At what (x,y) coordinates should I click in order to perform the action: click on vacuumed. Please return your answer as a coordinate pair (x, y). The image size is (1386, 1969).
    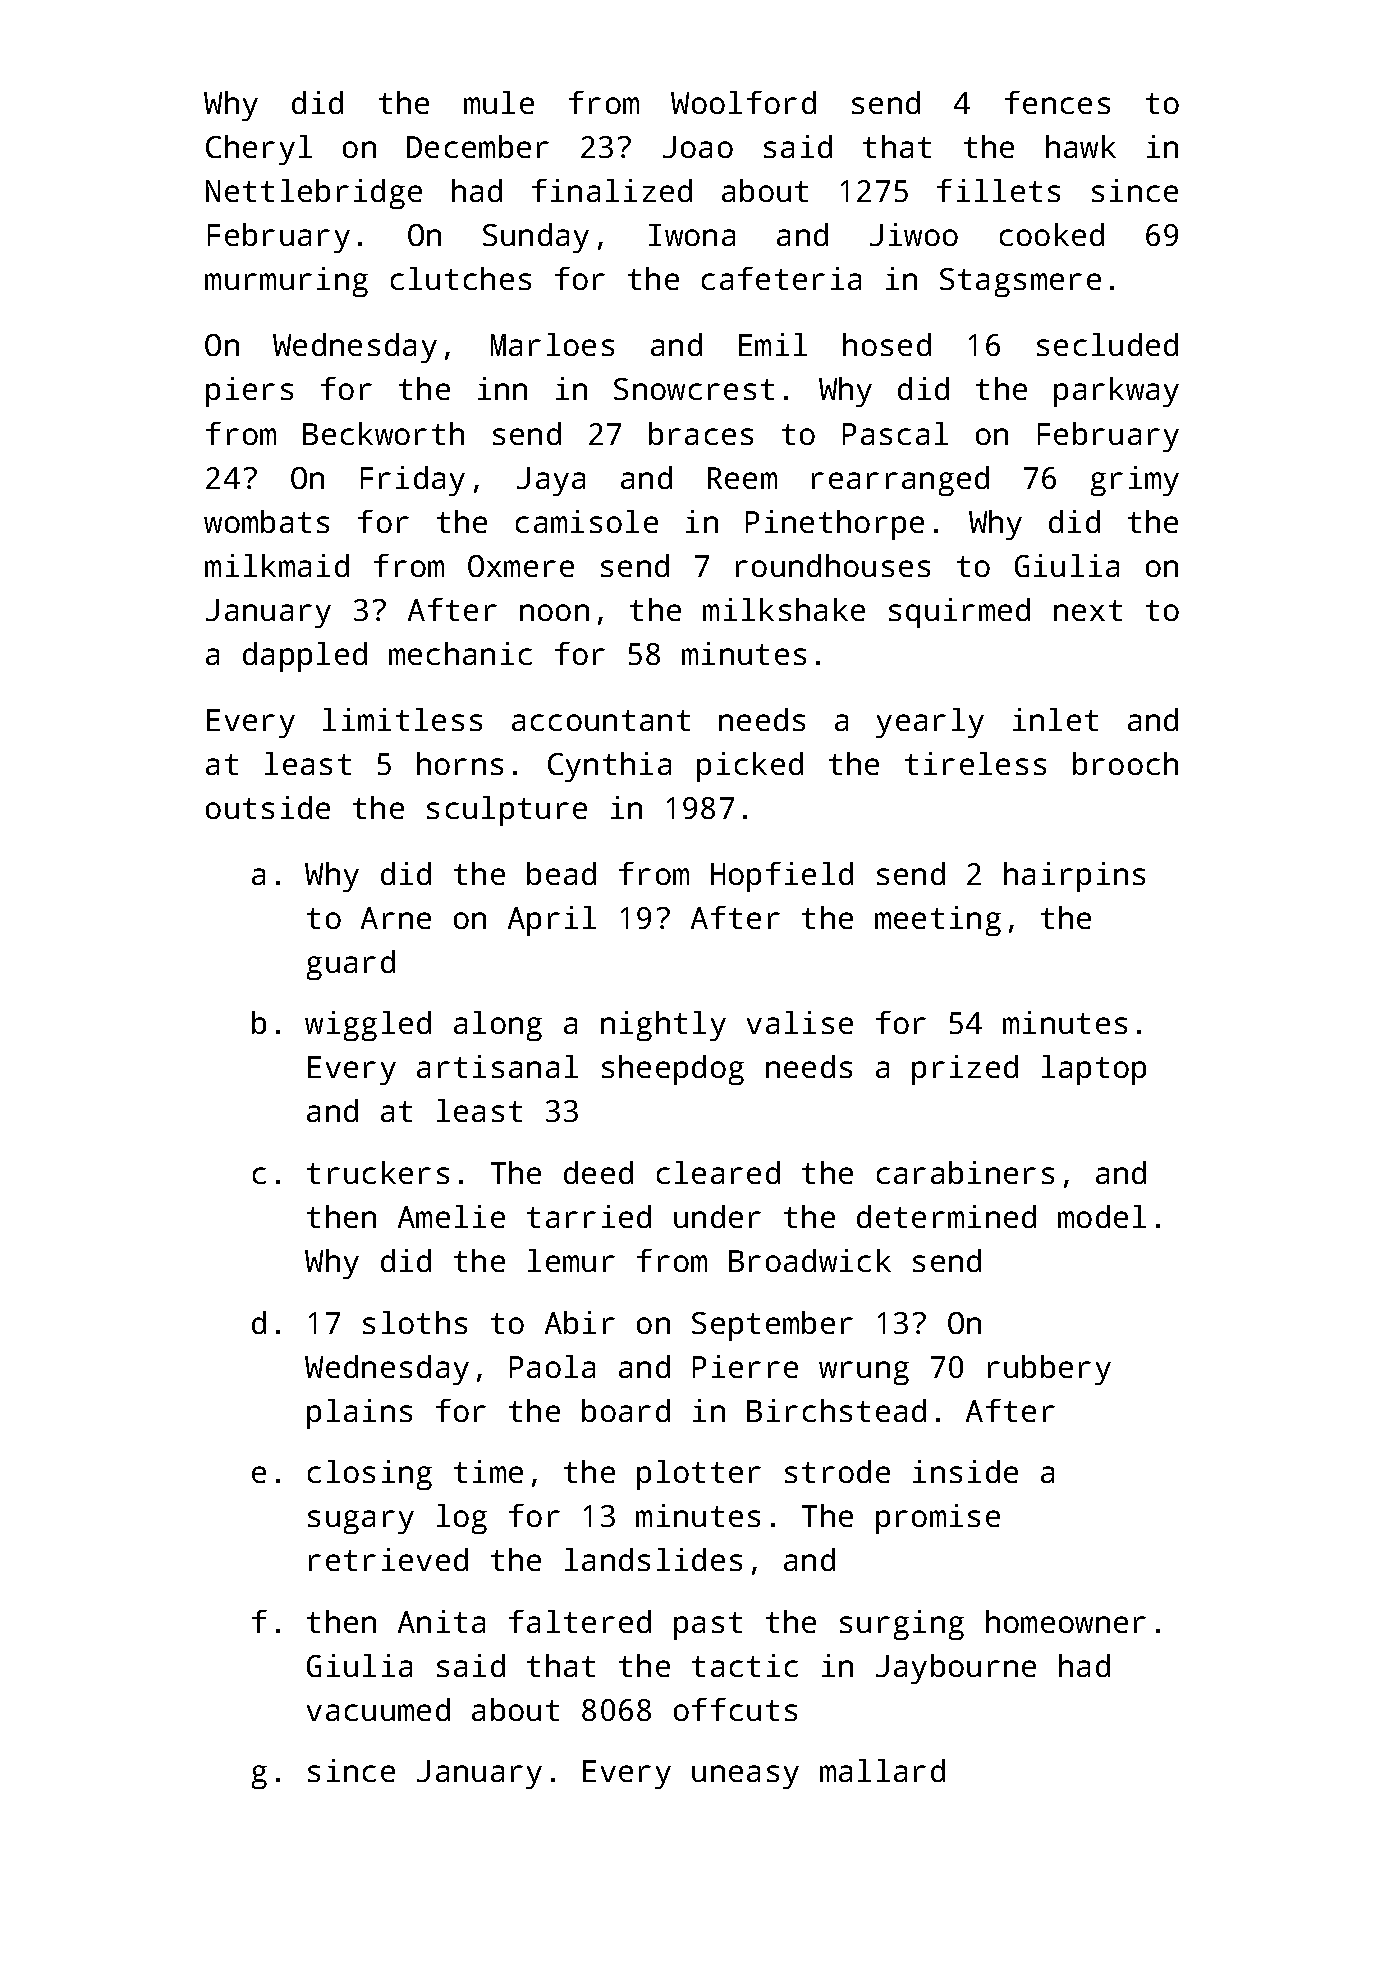
    Looking at the image, I should click on (378, 1709).
